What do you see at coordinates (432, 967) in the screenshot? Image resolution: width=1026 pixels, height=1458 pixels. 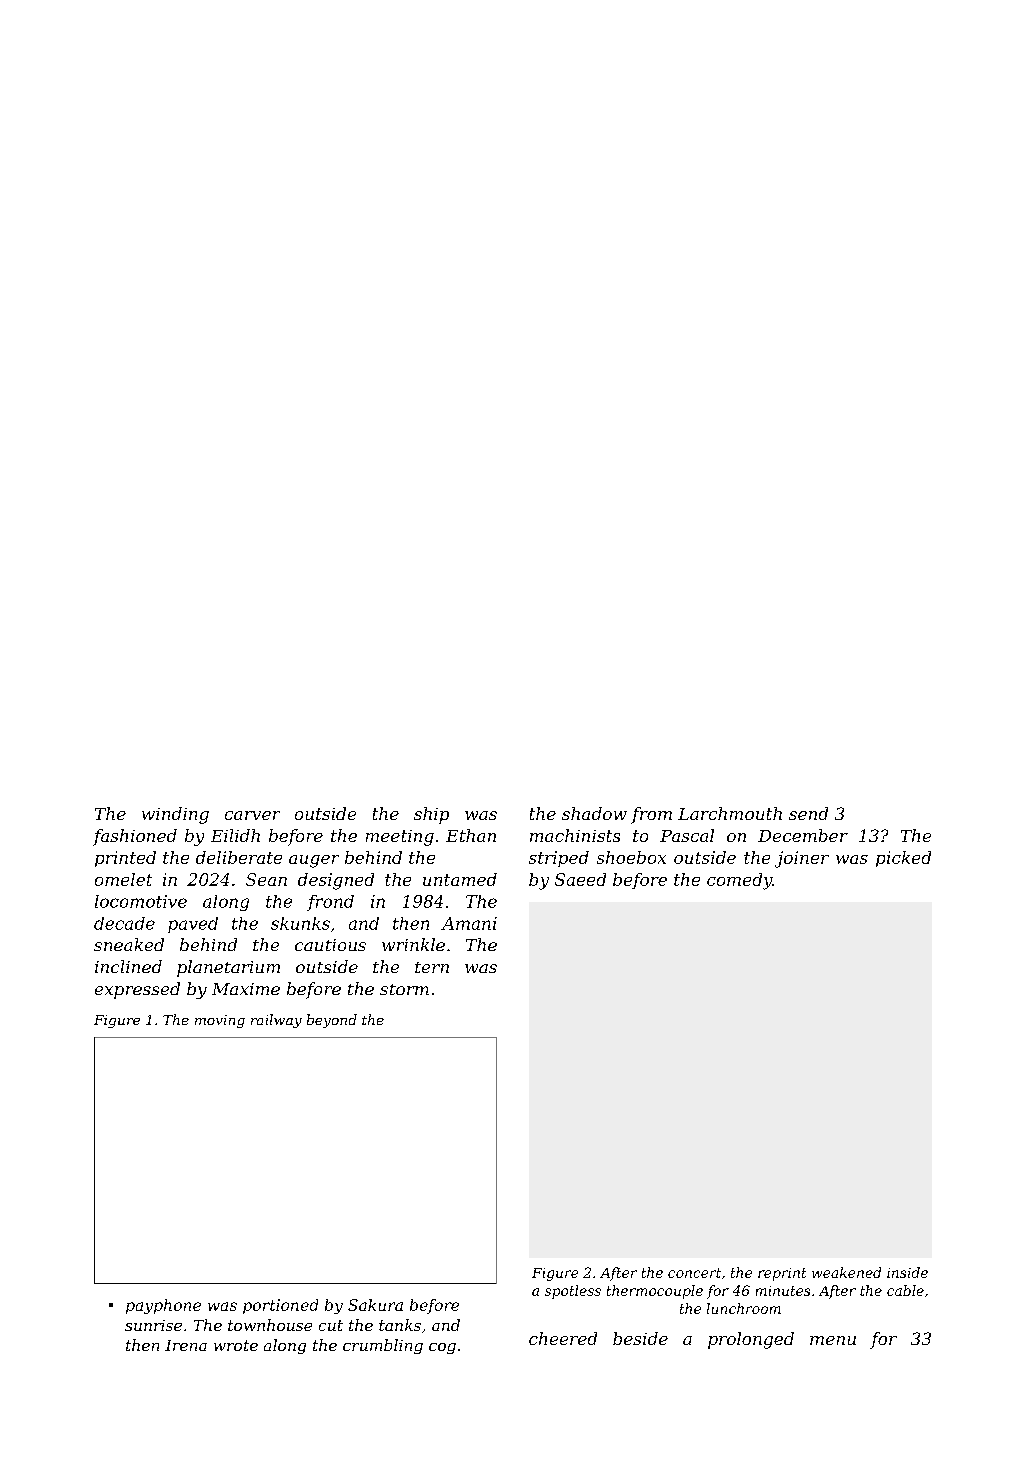 I see `tern` at bounding box center [432, 967].
